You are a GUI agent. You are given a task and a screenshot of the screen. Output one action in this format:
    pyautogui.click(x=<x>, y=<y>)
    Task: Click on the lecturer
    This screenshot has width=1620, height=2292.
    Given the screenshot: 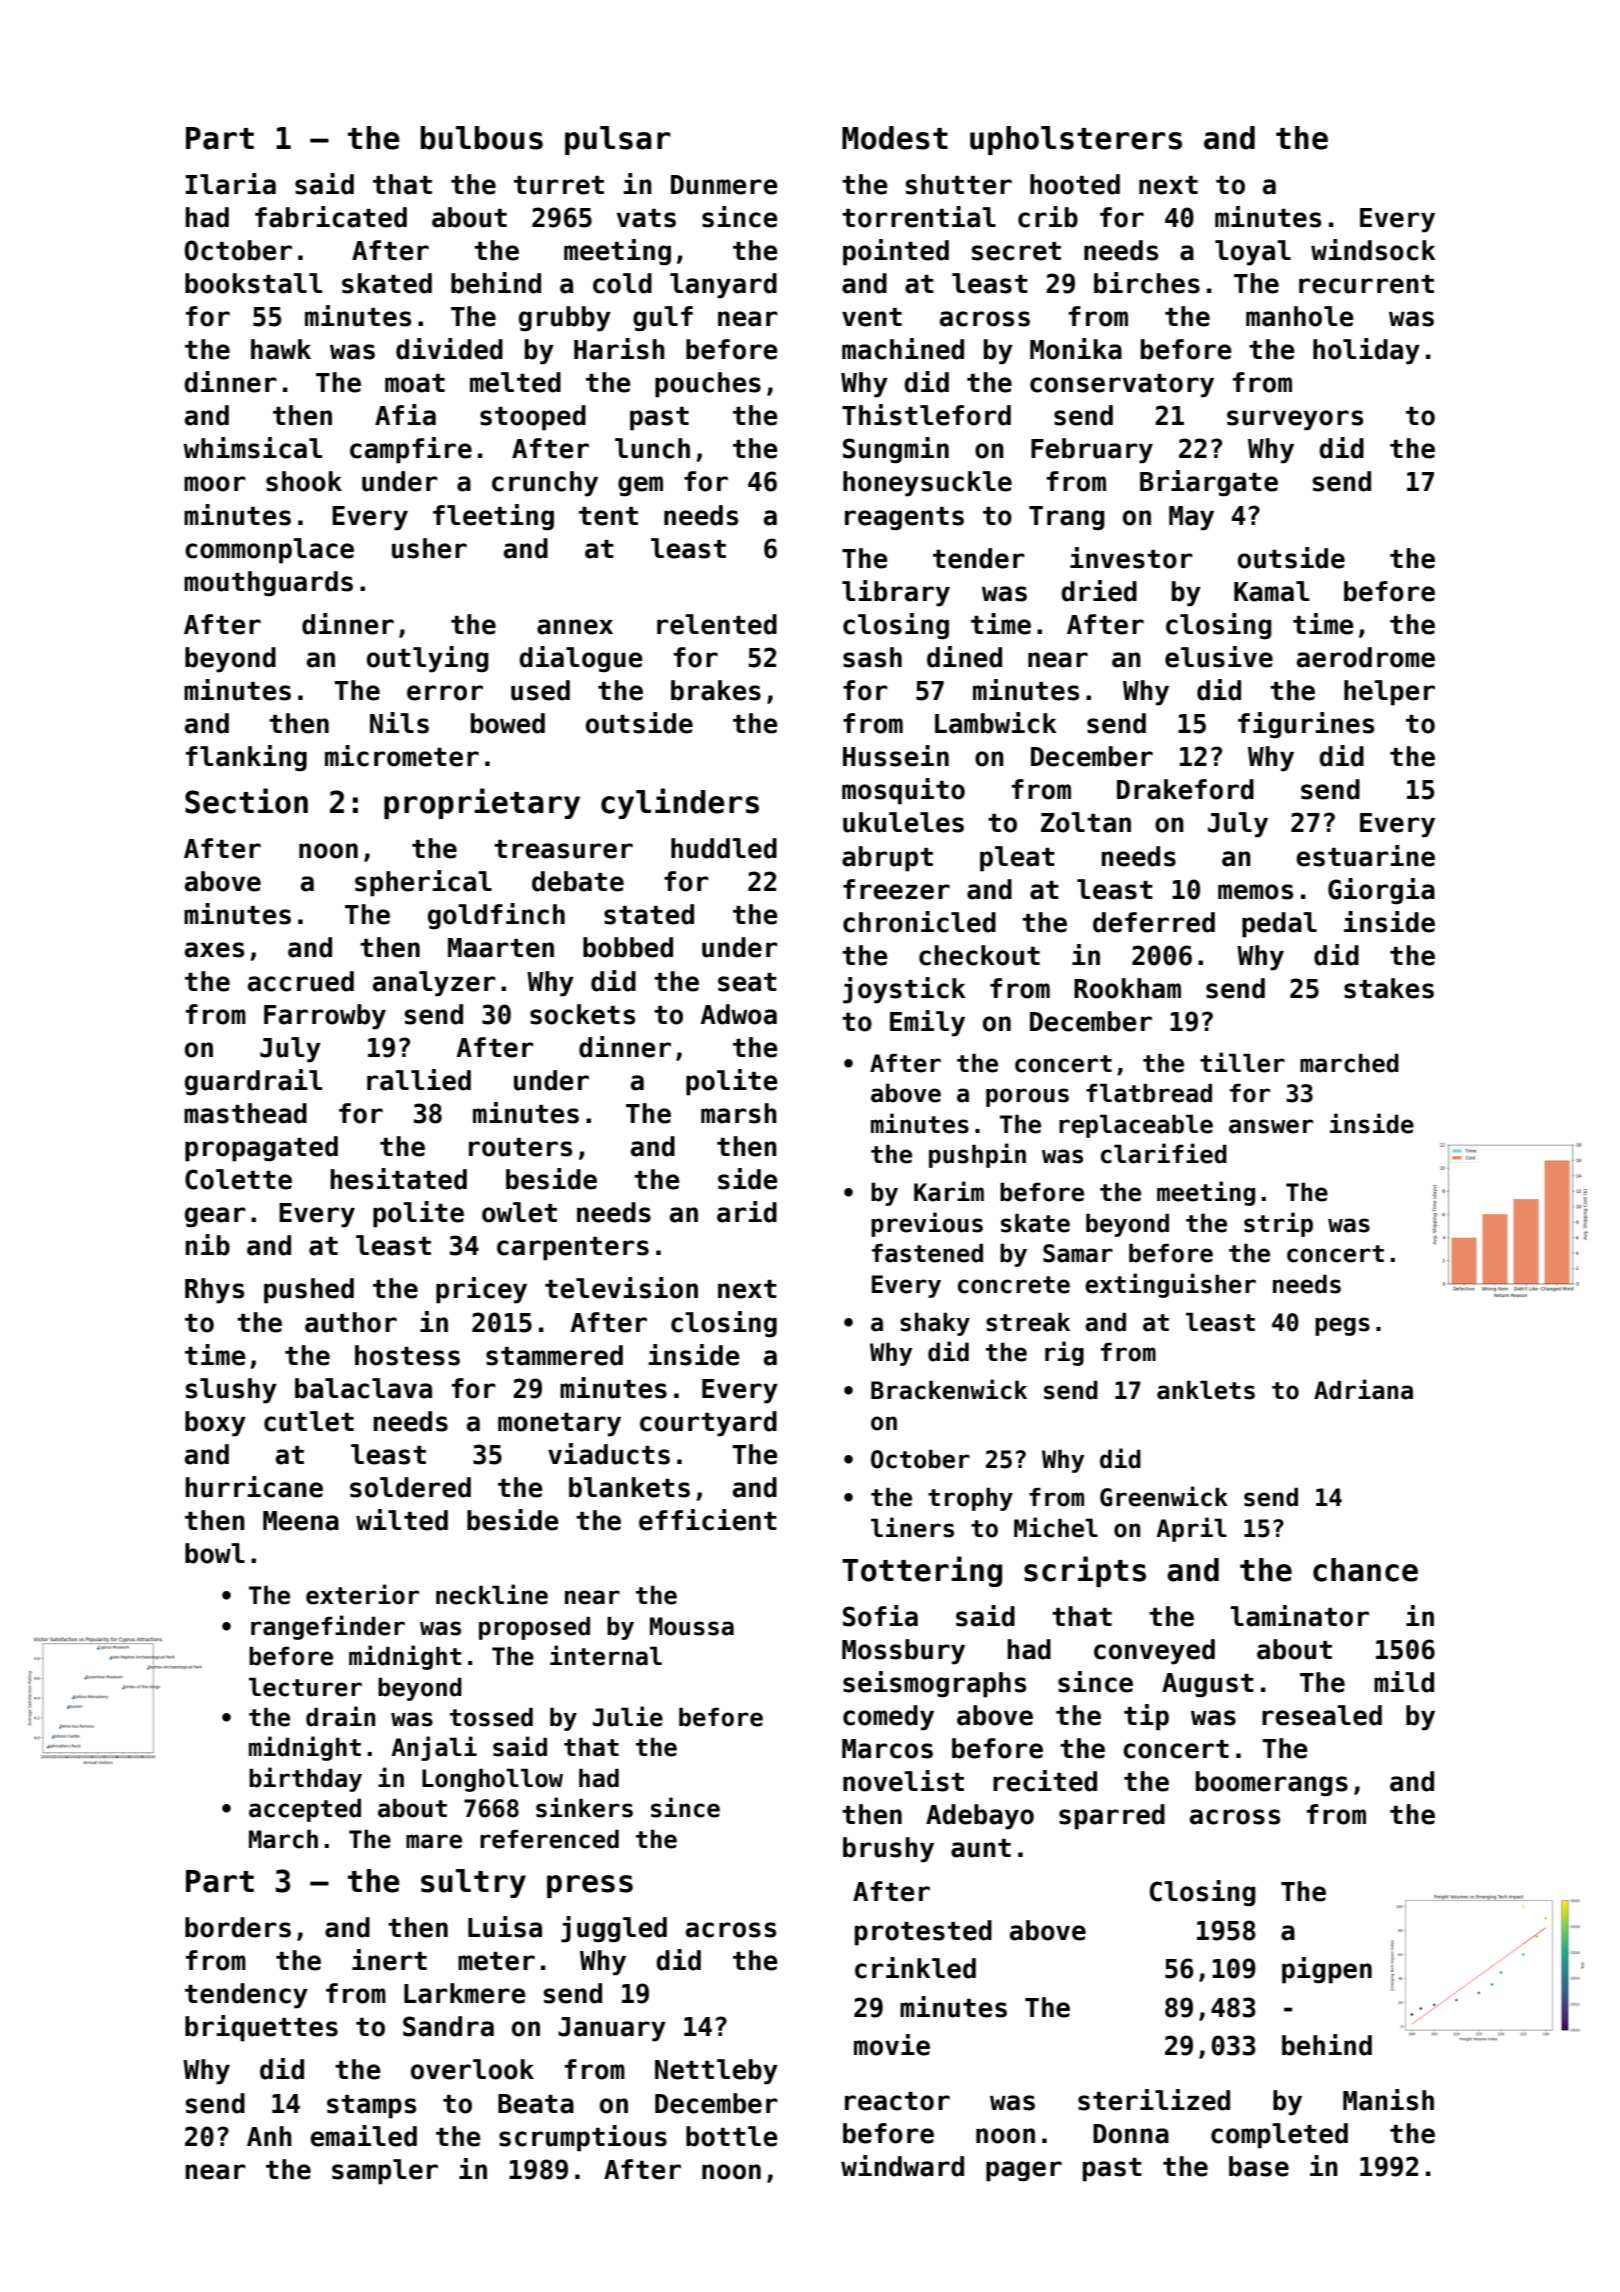 What is the action you would take?
    pyautogui.click(x=305, y=1687)
